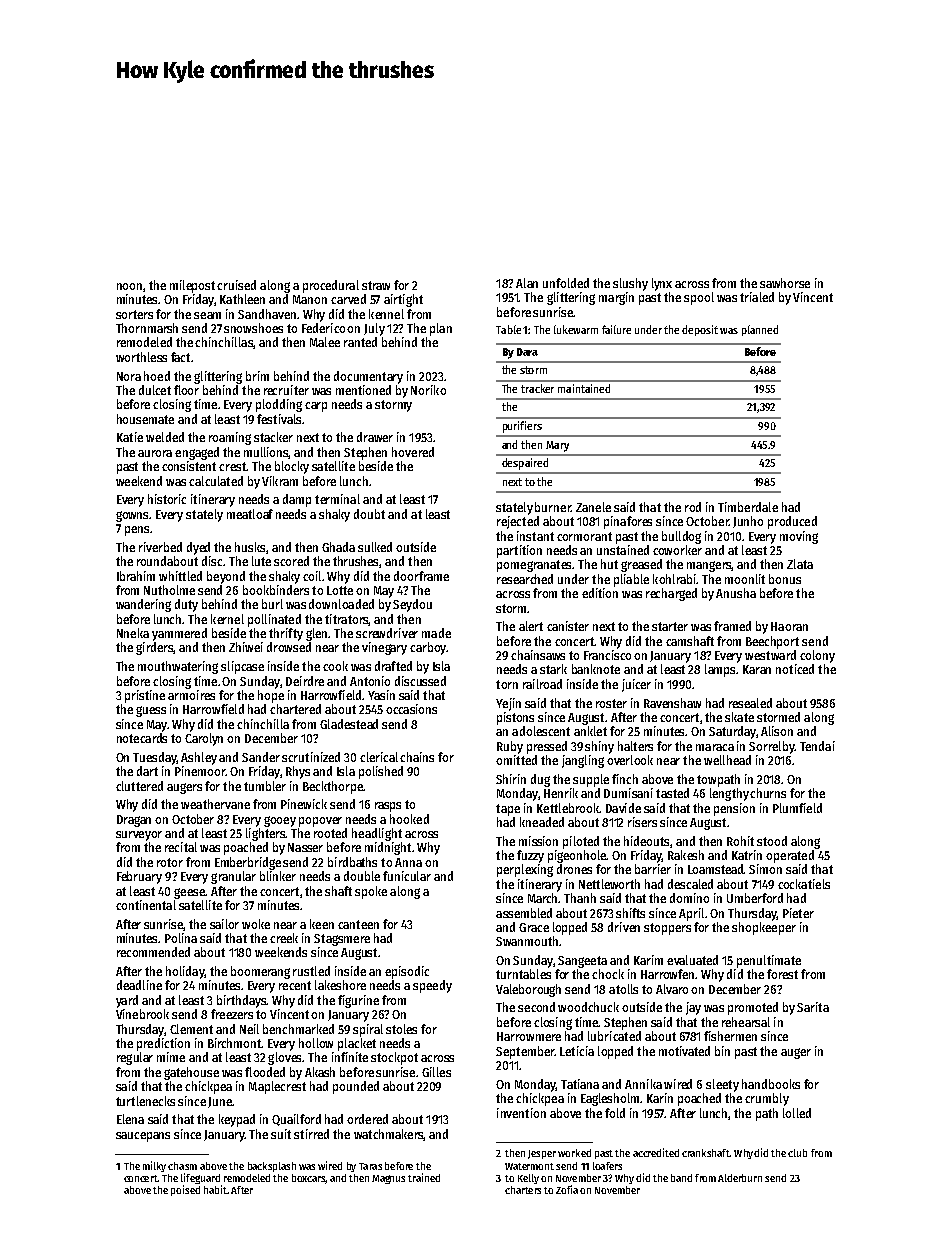 Image resolution: width=952 pixels, height=1233 pixels. What do you see at coordinates (145, 696) in the page?
I see `pristine` at bounding box center [145, 696].
